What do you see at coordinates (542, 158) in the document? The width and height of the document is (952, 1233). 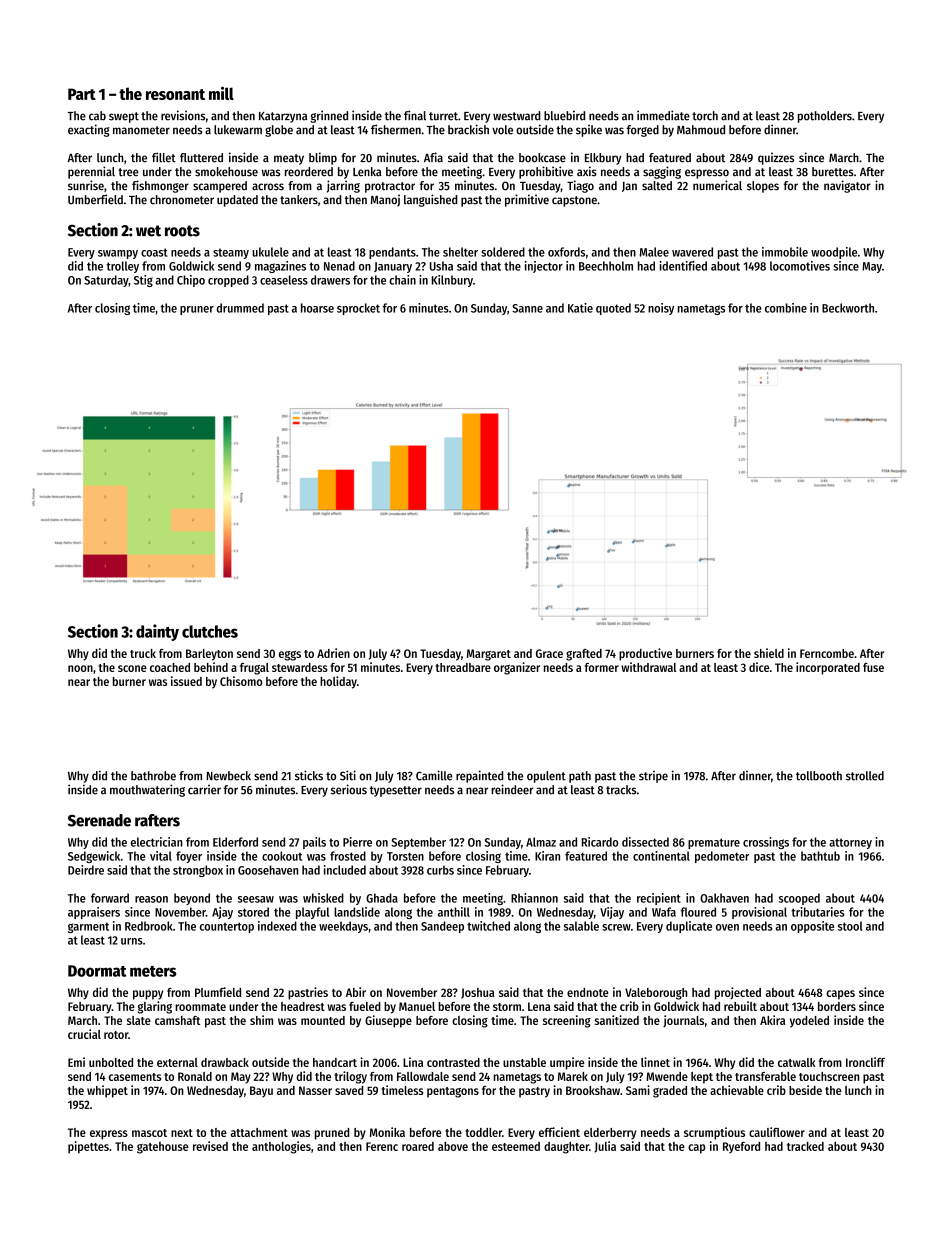 I see `bookcase` at bounding box center [542, 158].
